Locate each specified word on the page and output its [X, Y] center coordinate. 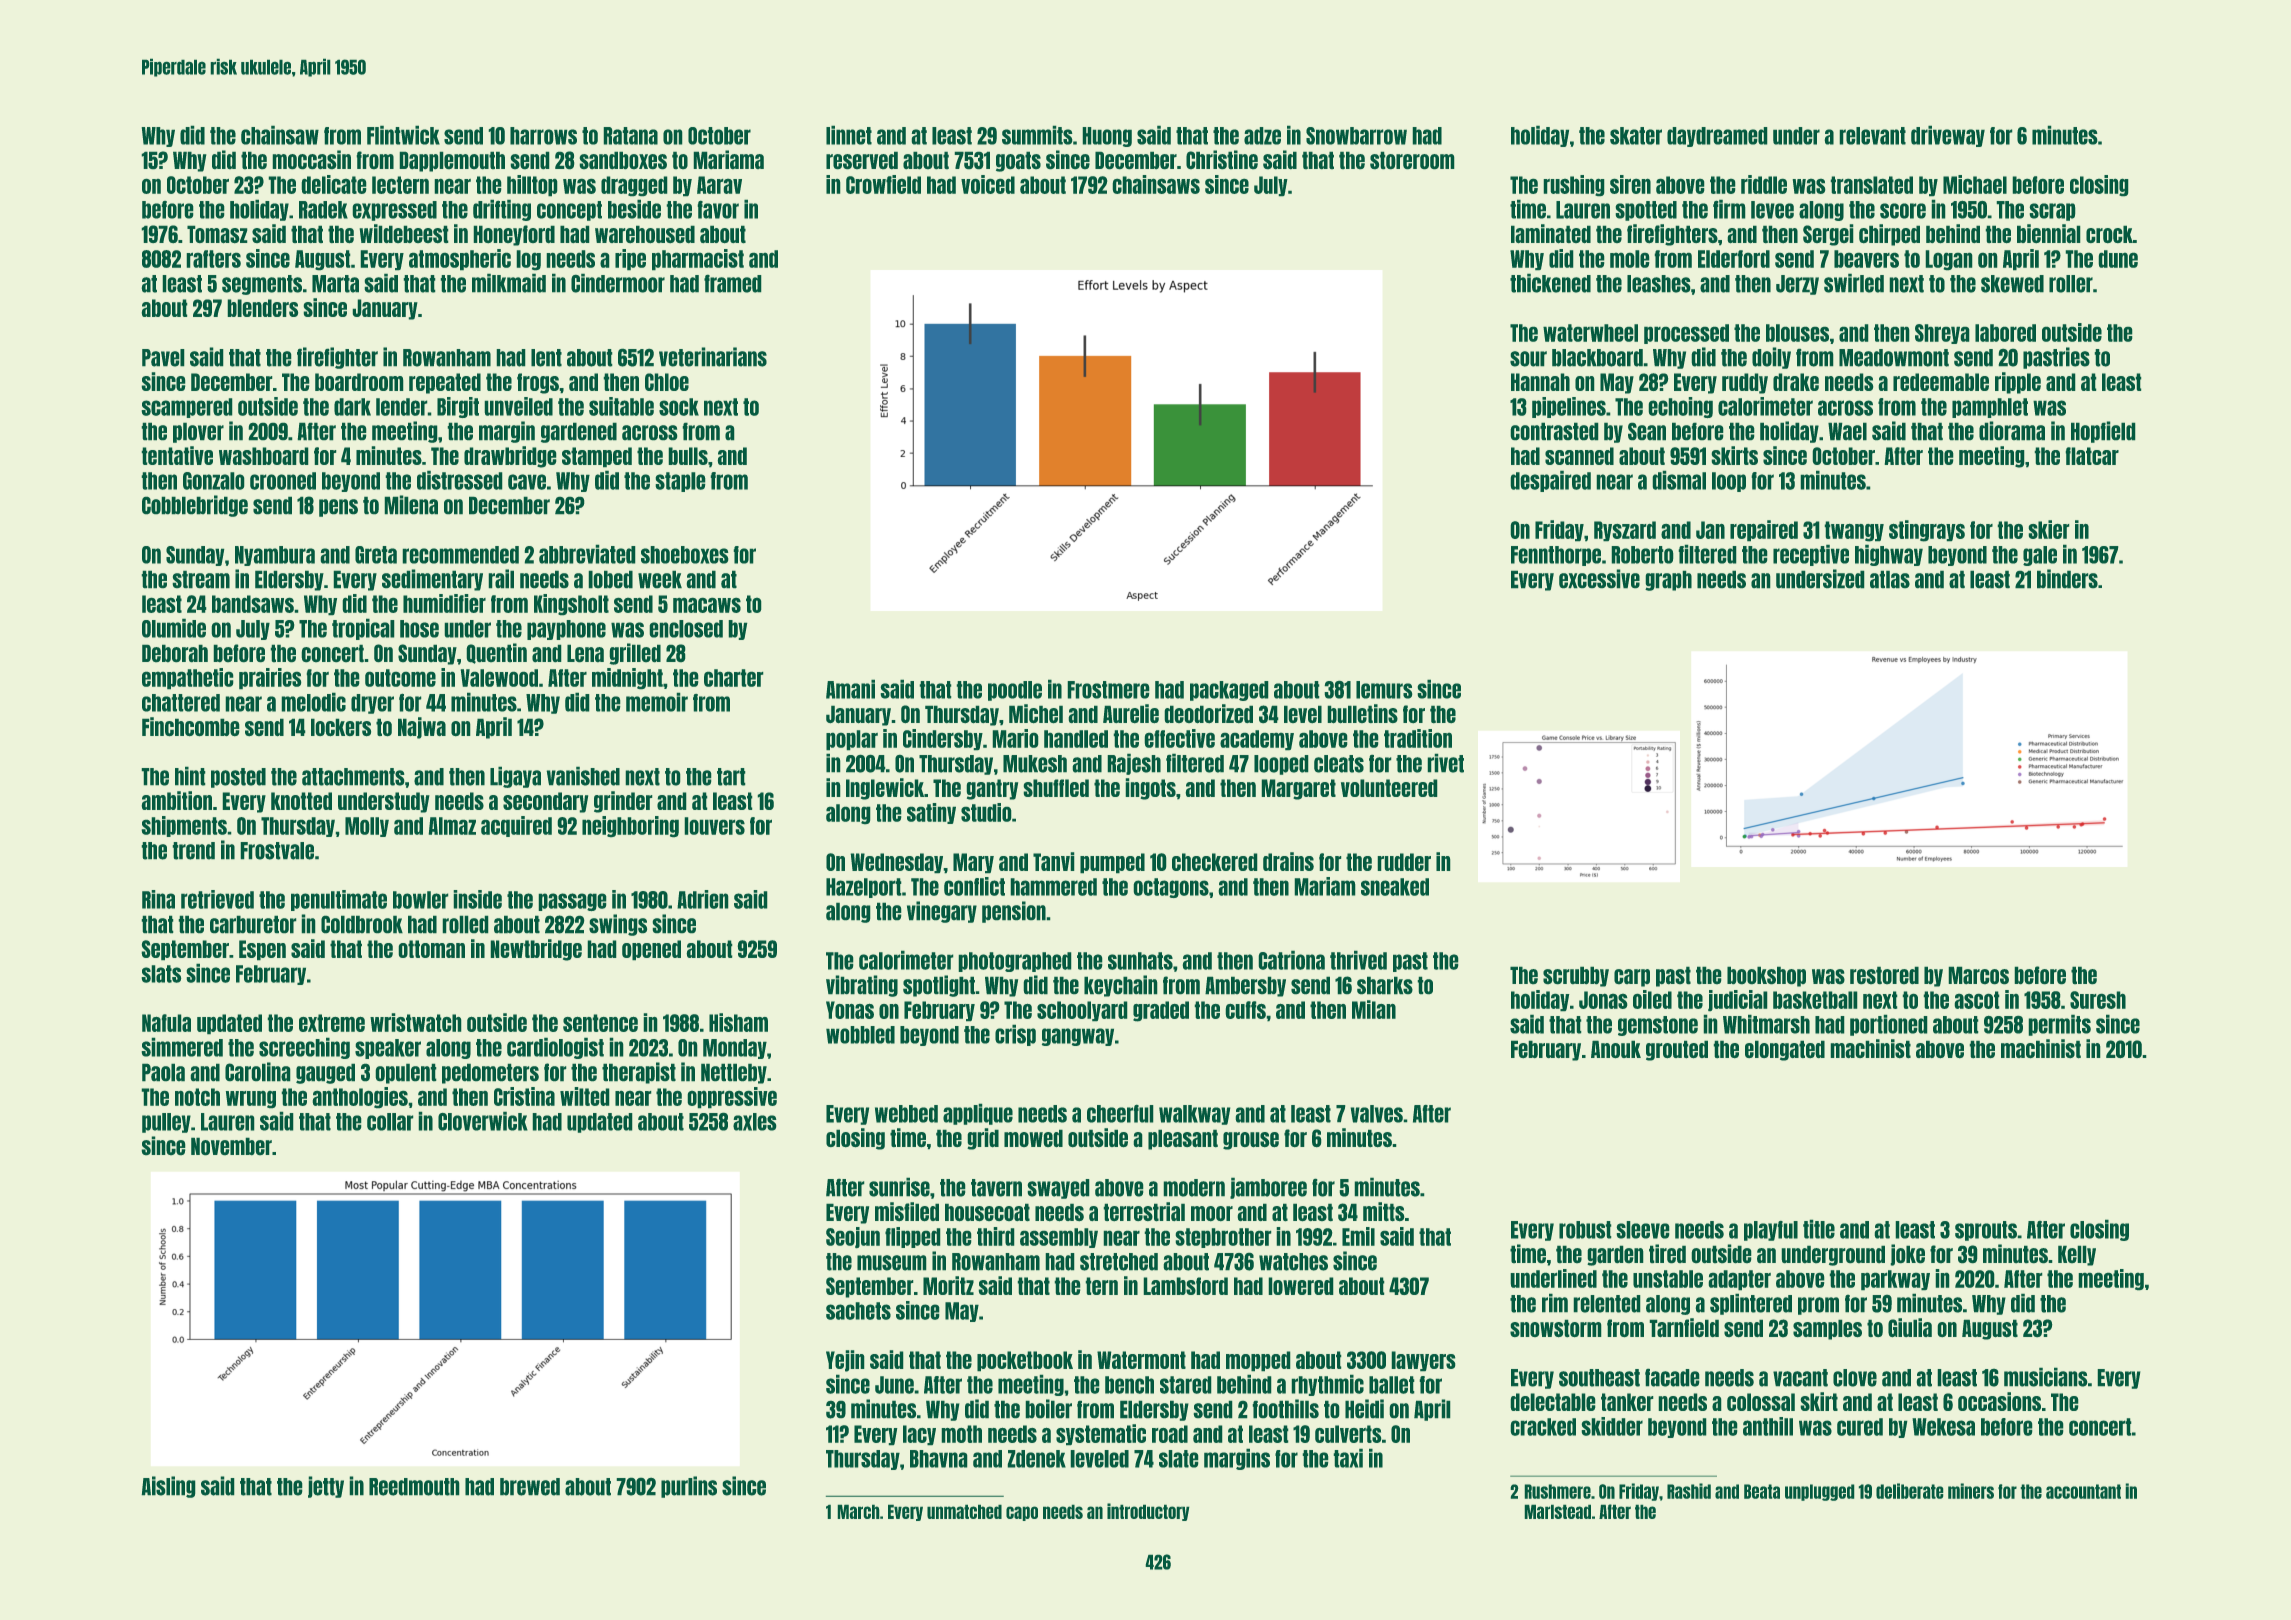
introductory [1148, 1512]
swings [618, 925]
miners [1971, 1491]
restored [1884, 975]
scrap [2052, 212]
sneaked [1395, 887]
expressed [394, 211]
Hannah [1540, 382]
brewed [530, 1487]
